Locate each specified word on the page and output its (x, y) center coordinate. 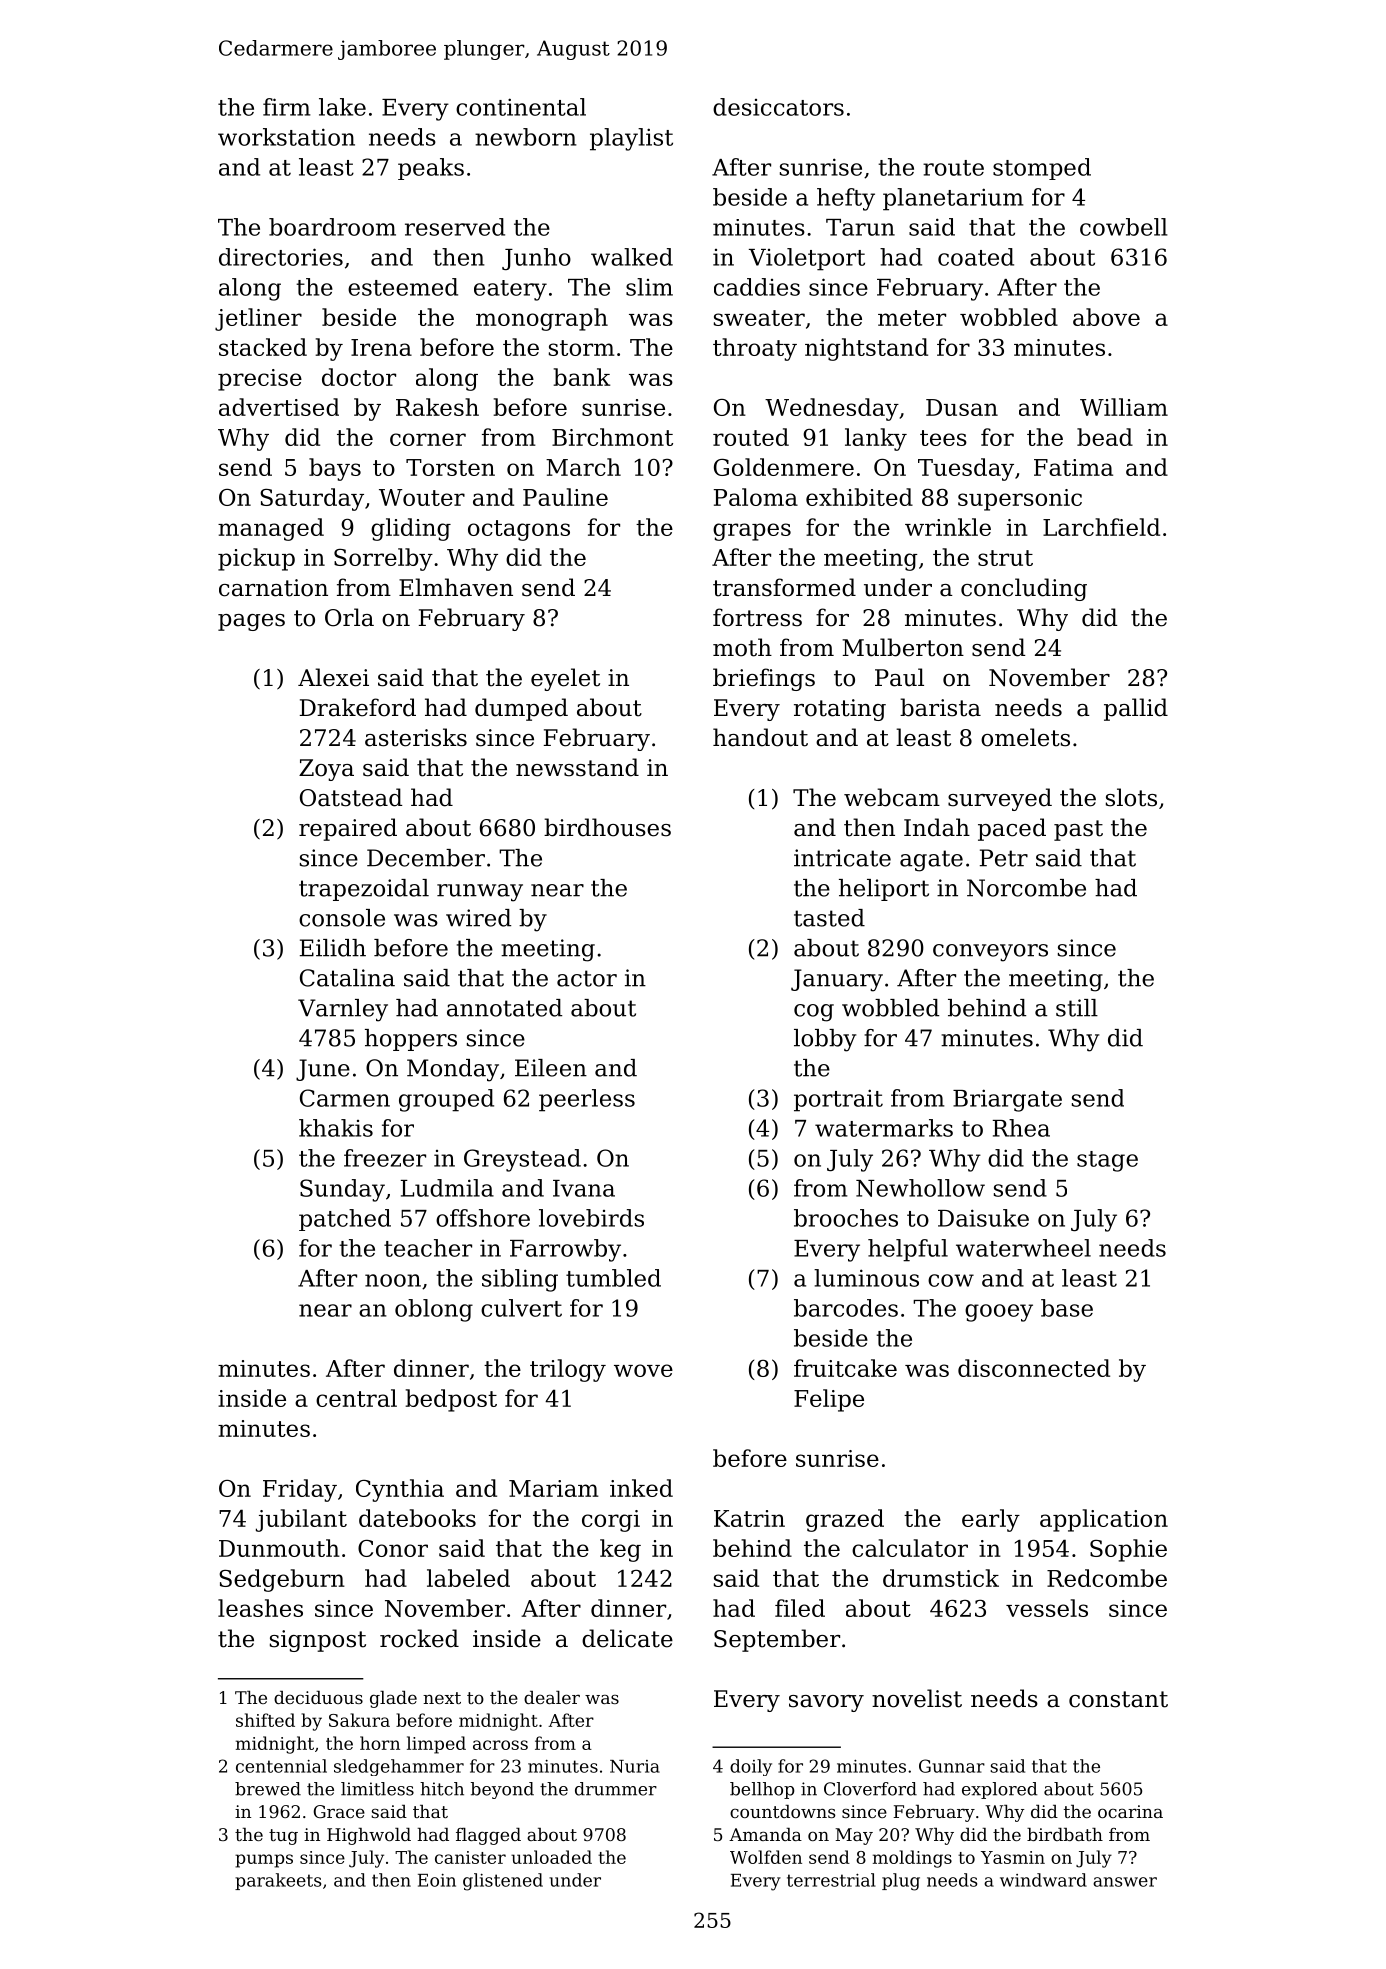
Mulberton (903, 647)
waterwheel (1023, 1248)
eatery (510, 290)
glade (393, 1699)
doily (751, 1767)
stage (1107, 1161)
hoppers (411, 1040)
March (583, 467)
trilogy (568, 1370)
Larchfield (1101, 527)
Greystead (522, 1160)
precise (260, 380)
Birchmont (612, 437)
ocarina (1130, 1811)
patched (345, 1220)
